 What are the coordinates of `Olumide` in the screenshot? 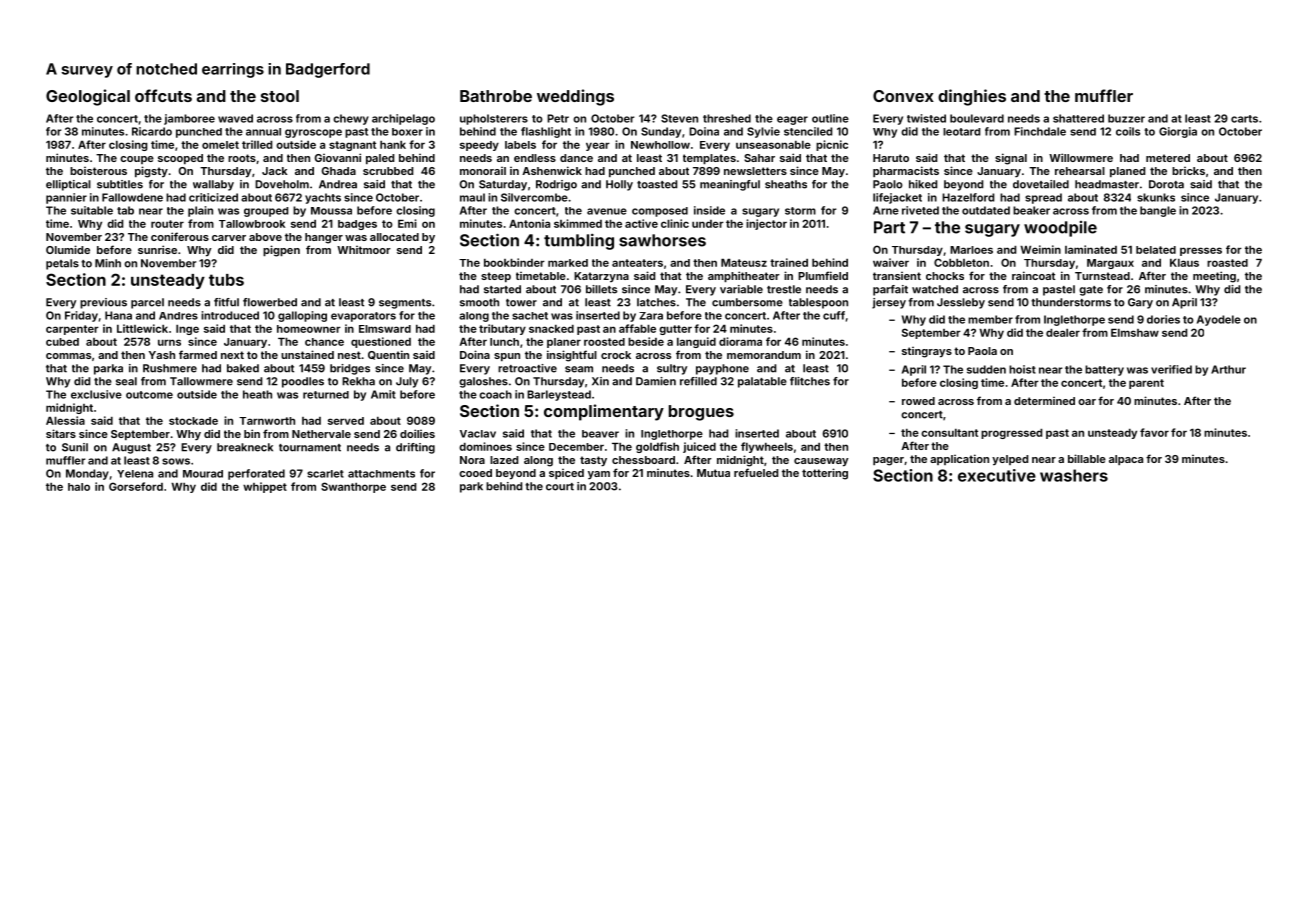 It's located at (68, 249).
